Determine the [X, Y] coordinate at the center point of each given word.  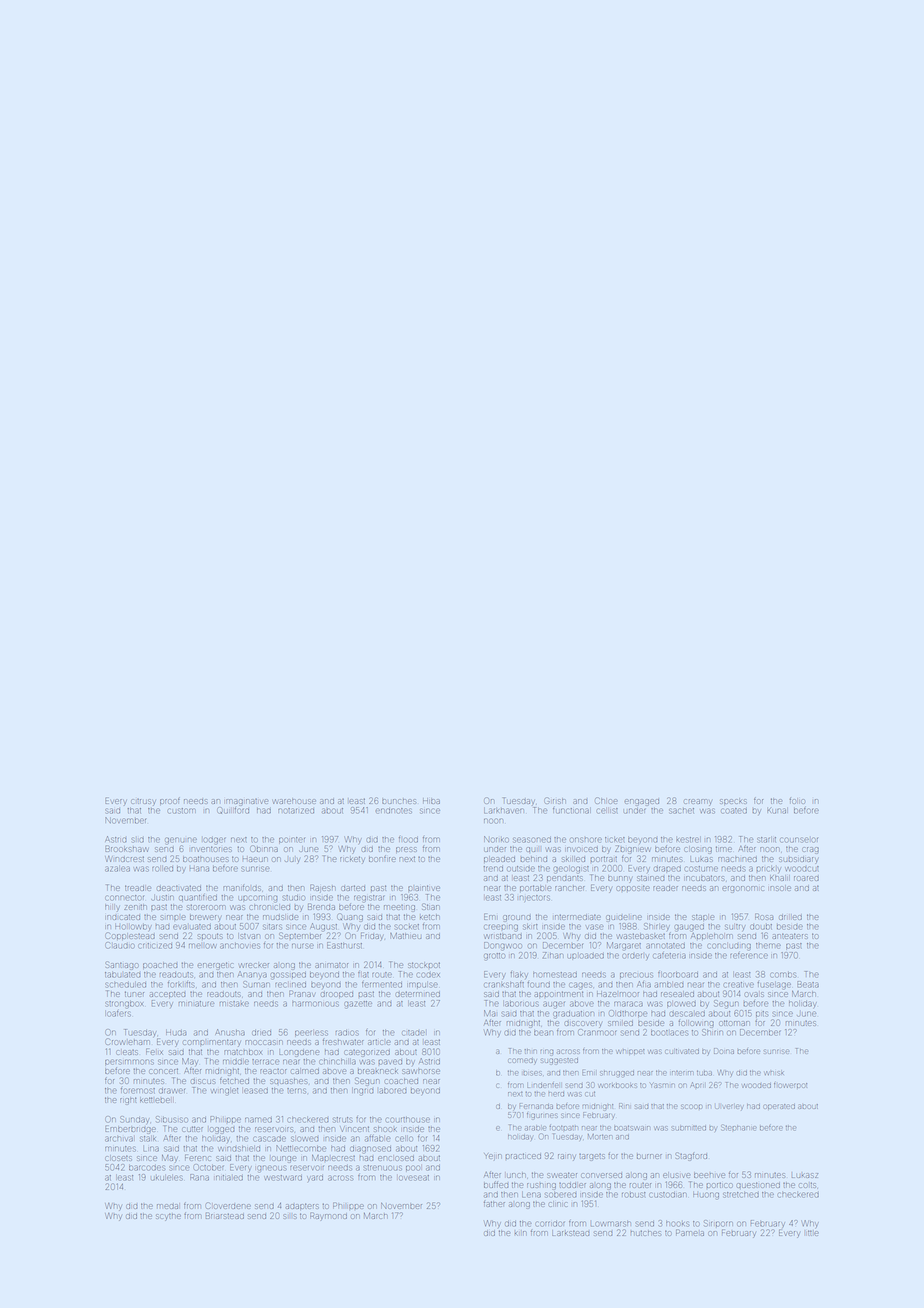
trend [493, 868]
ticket [615, 839]
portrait [604, 859]
